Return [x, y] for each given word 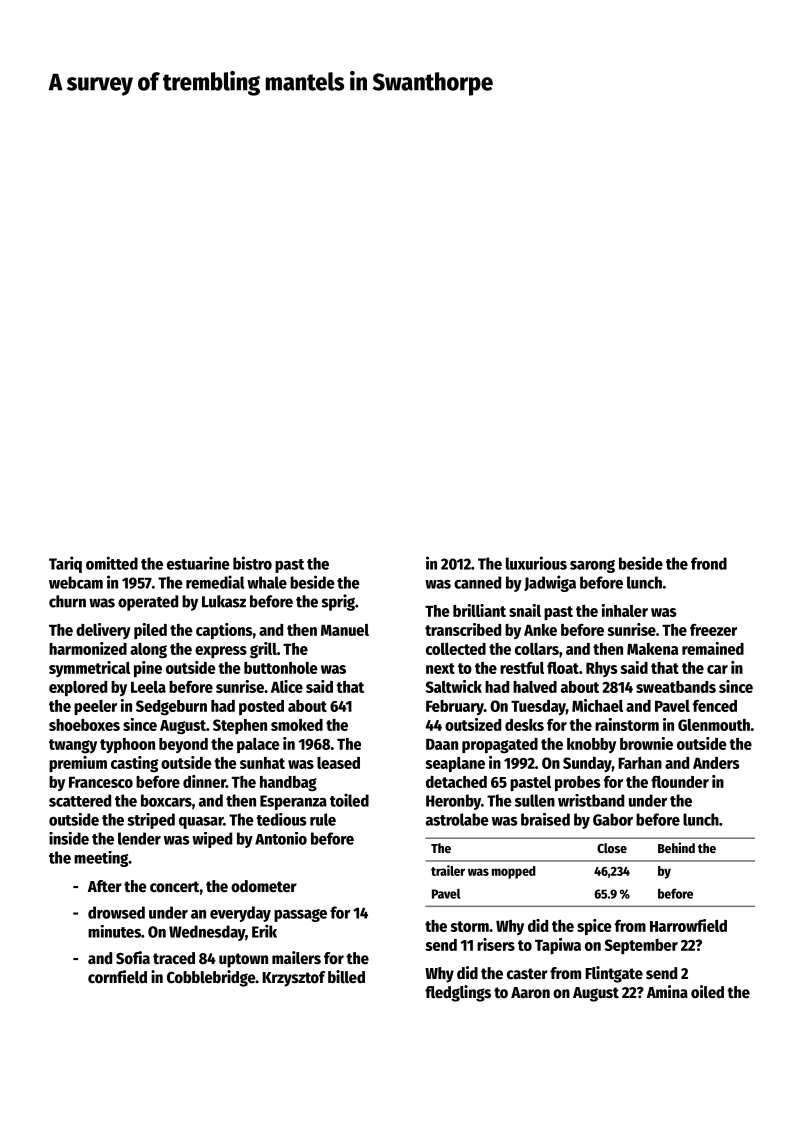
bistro [252, 563]
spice [594, 927]
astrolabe [457, 819]
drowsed [116, 912]
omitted [112, 563]
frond [709, 563]
